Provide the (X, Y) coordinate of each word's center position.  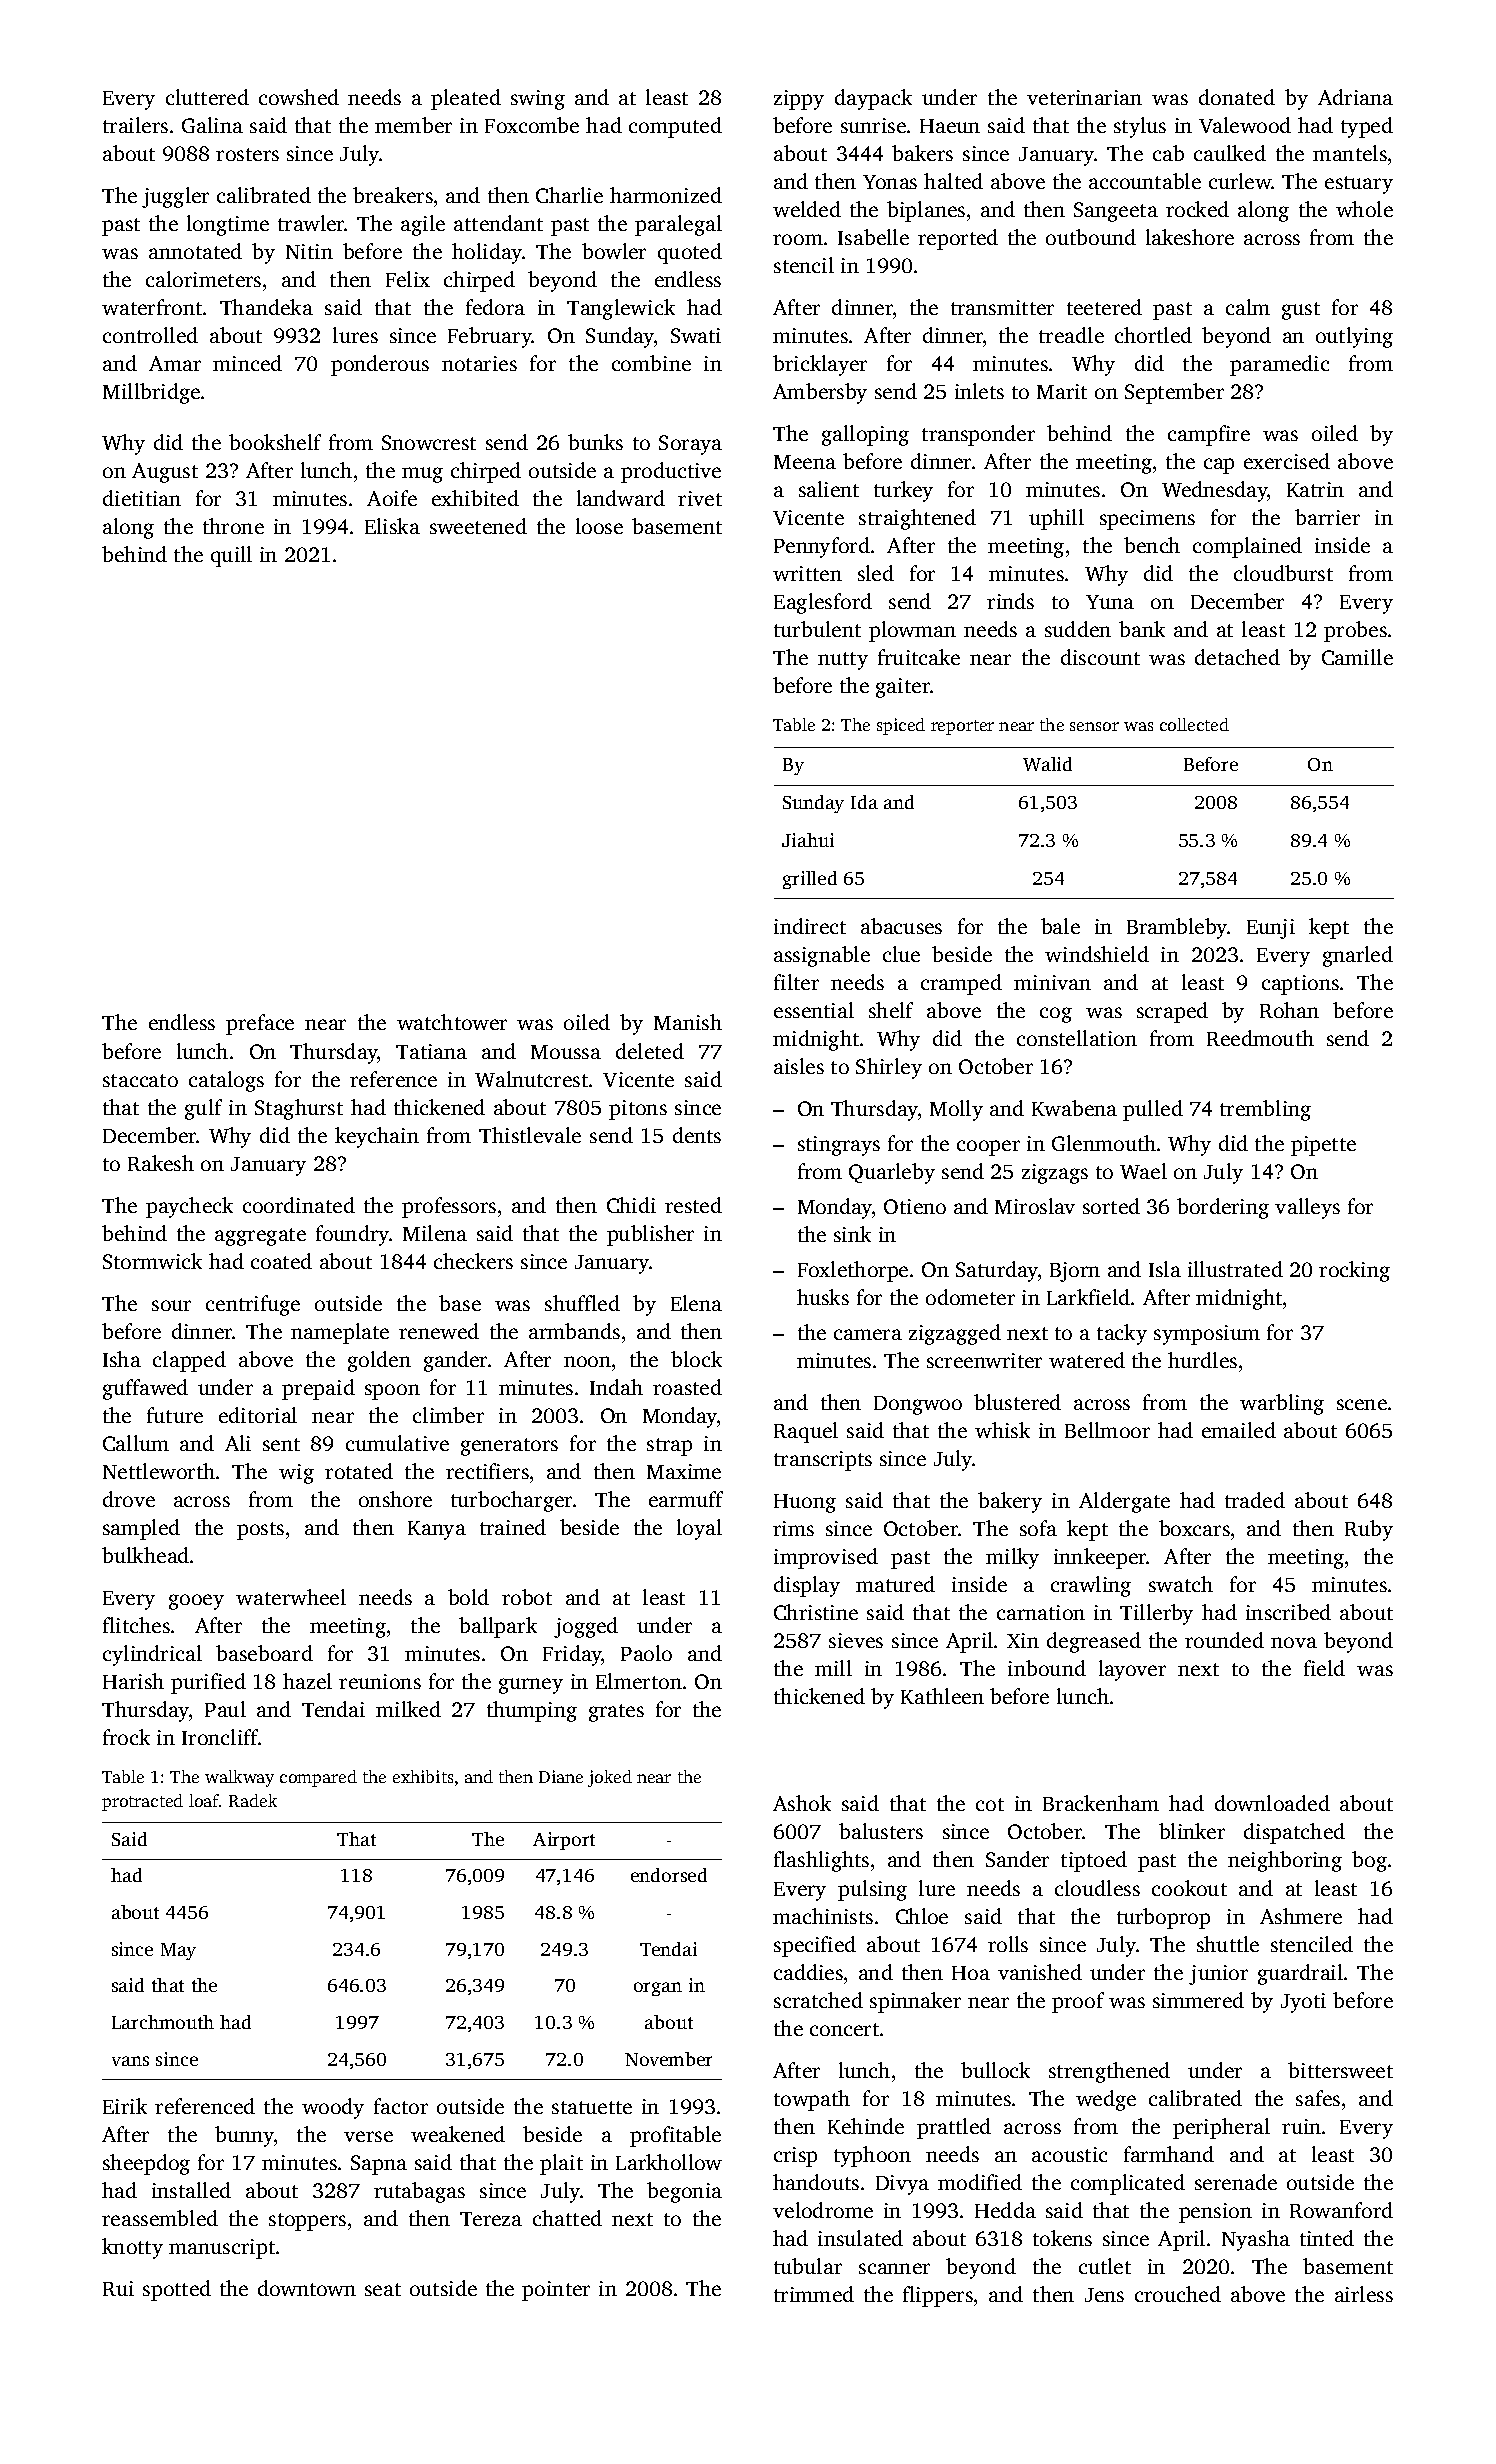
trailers (135, 125)
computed (675, 127)
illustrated (1235, 1269)
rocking (1354, 1271)
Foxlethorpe (853, 1271)
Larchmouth (163, 2022)
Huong (805, 1503)
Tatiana (431, 1051)
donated (1237, 97)
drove (129, 1499)
